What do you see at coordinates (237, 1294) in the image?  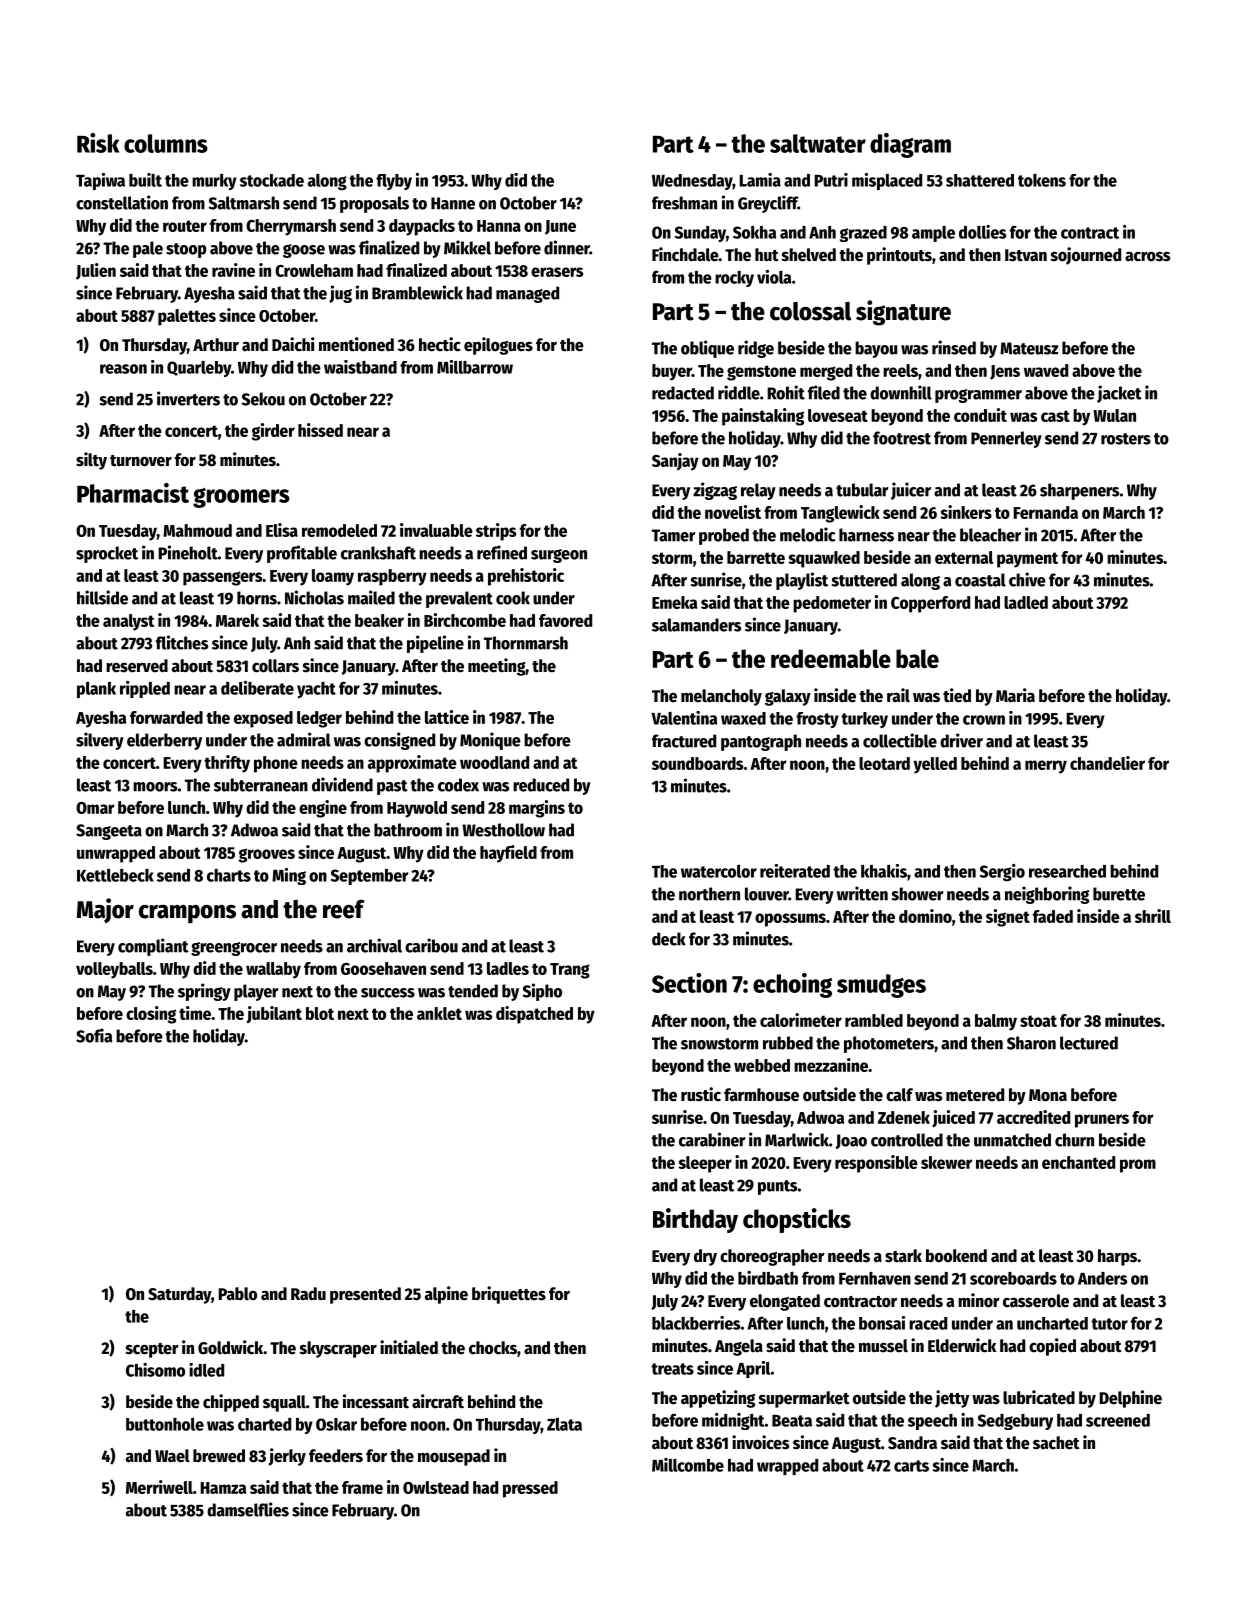 I see `Pablo` at bounding box center [237, 1294].
